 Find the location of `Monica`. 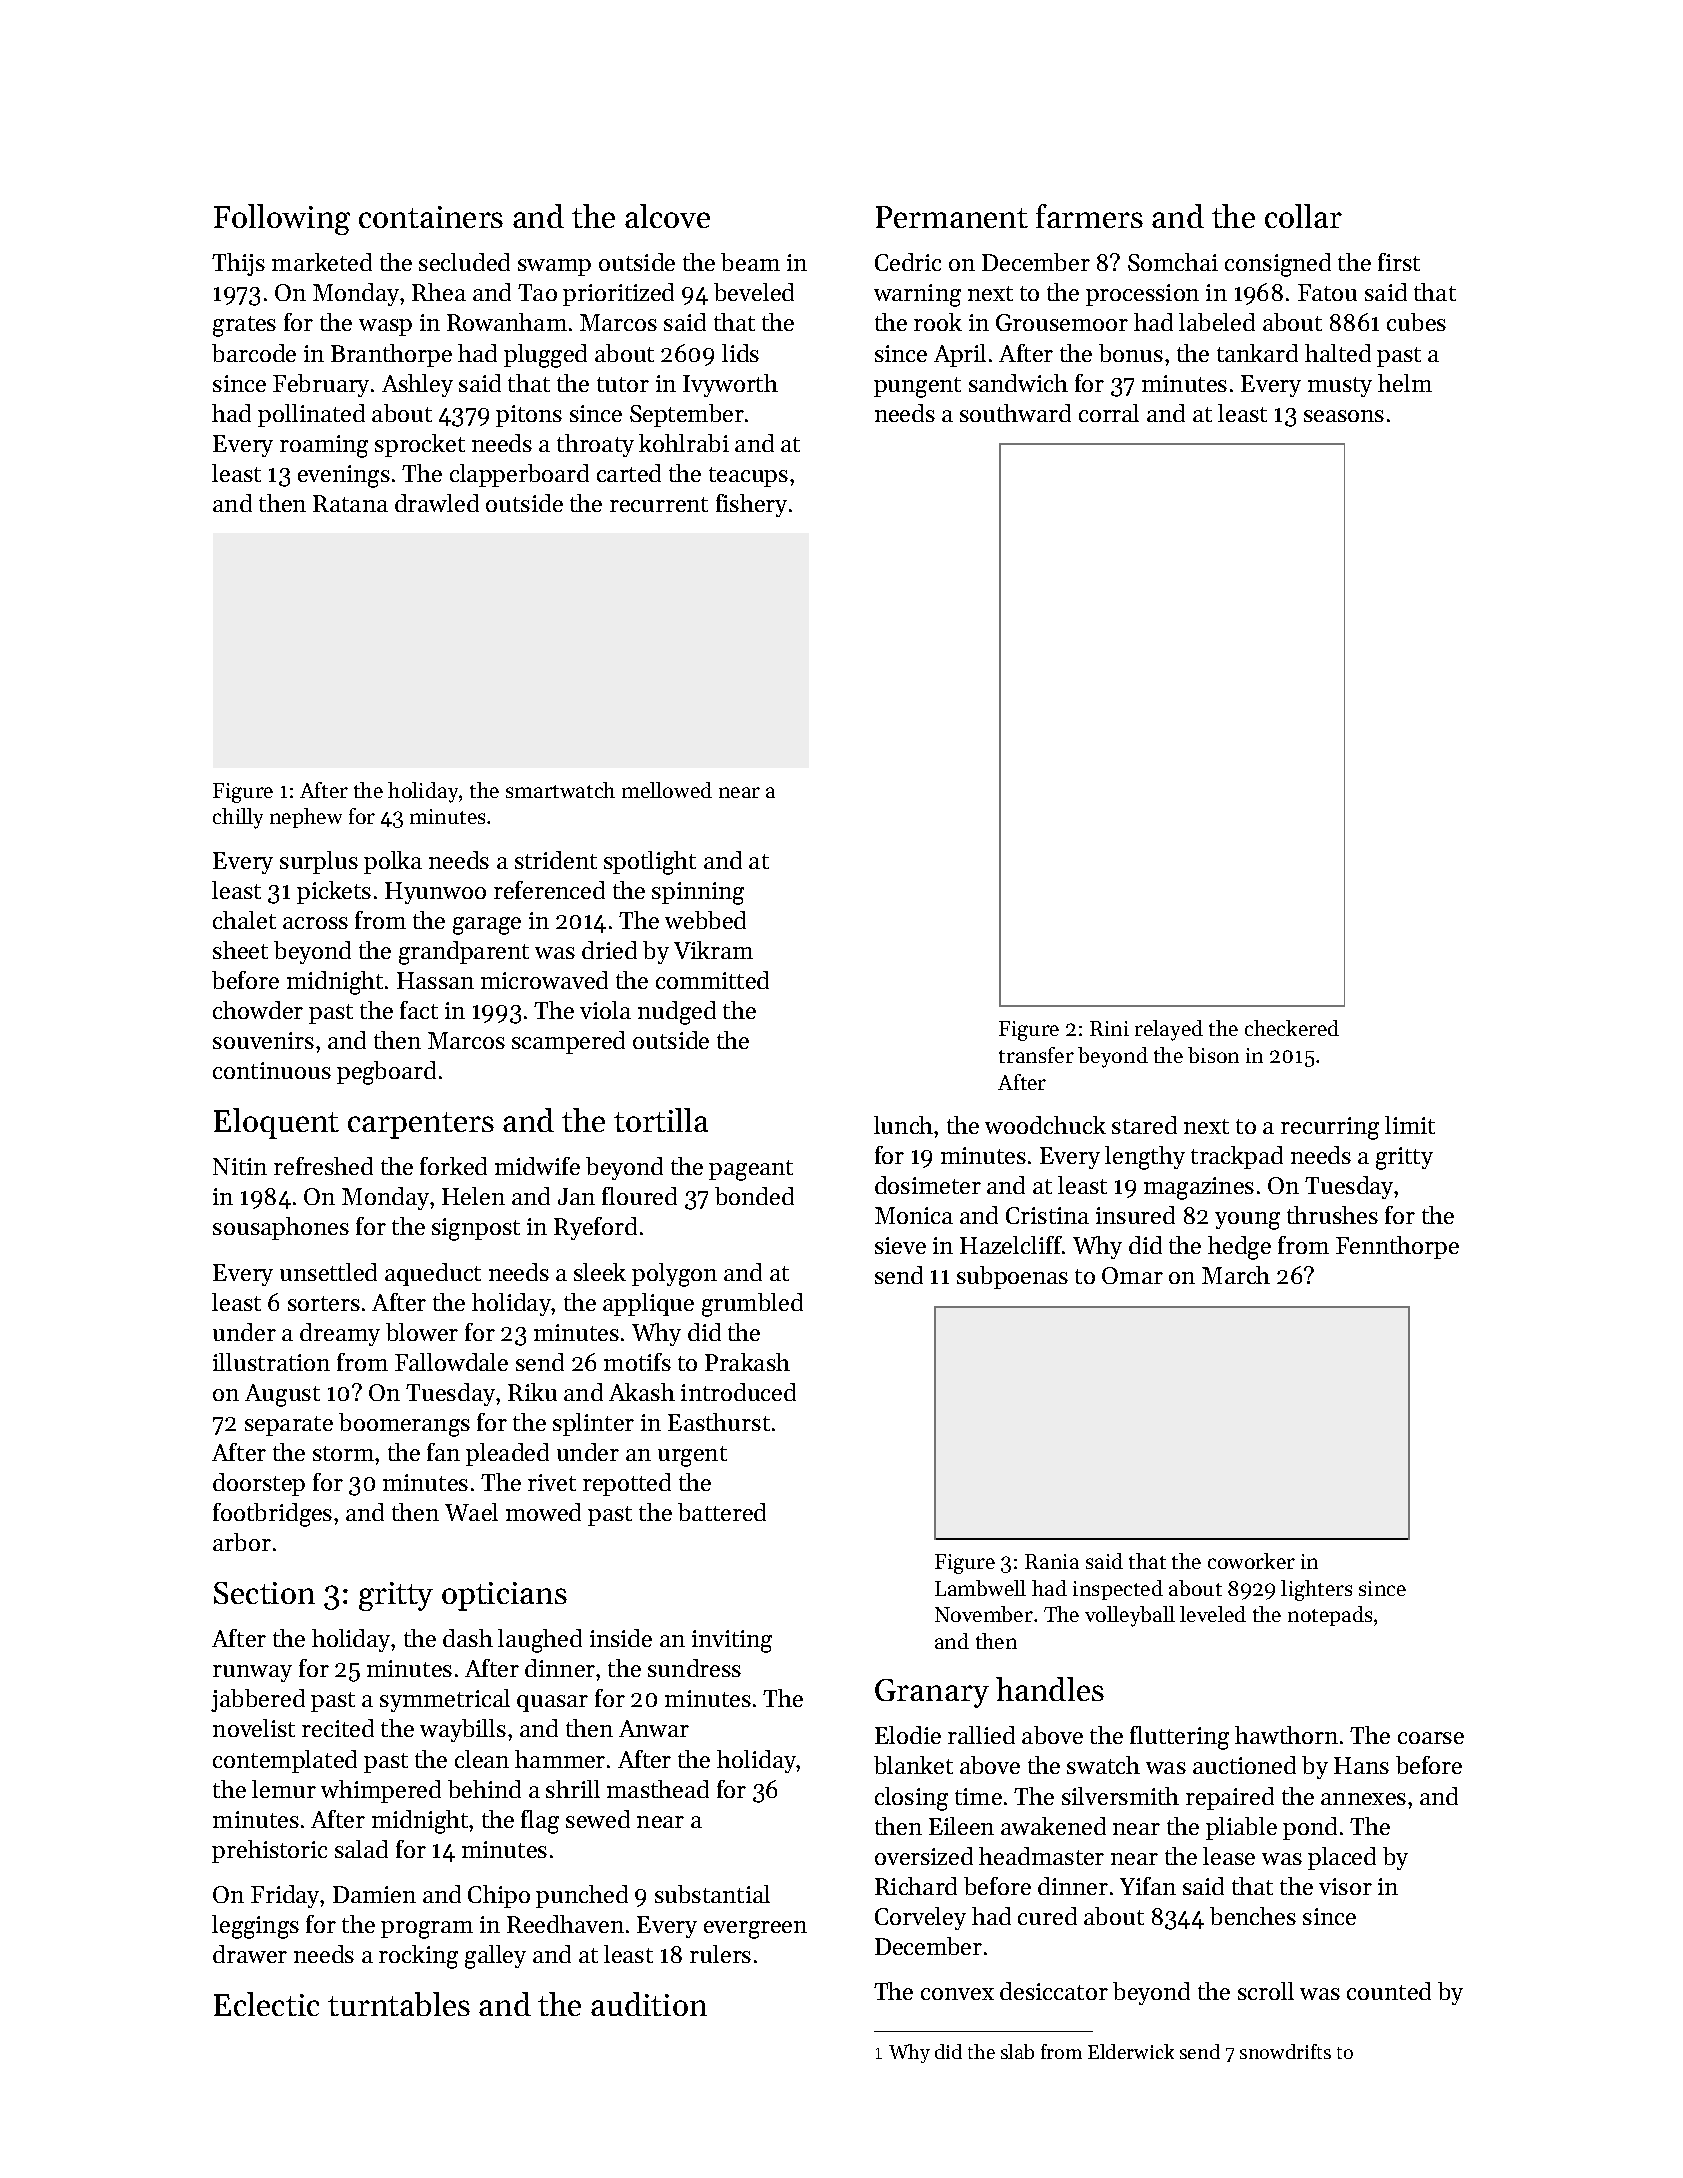

Monica is located at coordinates (914, 1215).
